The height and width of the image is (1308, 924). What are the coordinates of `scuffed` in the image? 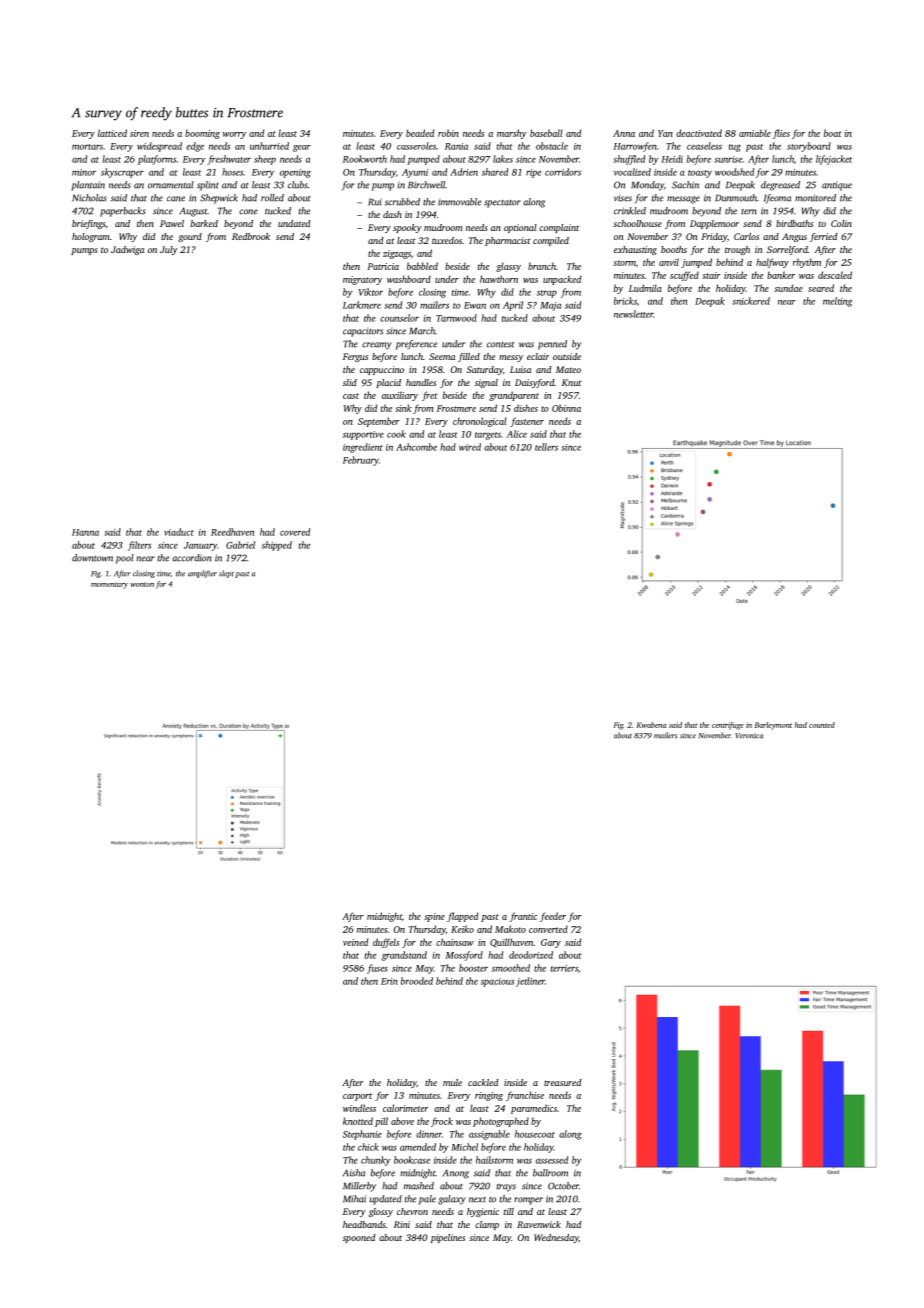 It's located at (684, 276).
